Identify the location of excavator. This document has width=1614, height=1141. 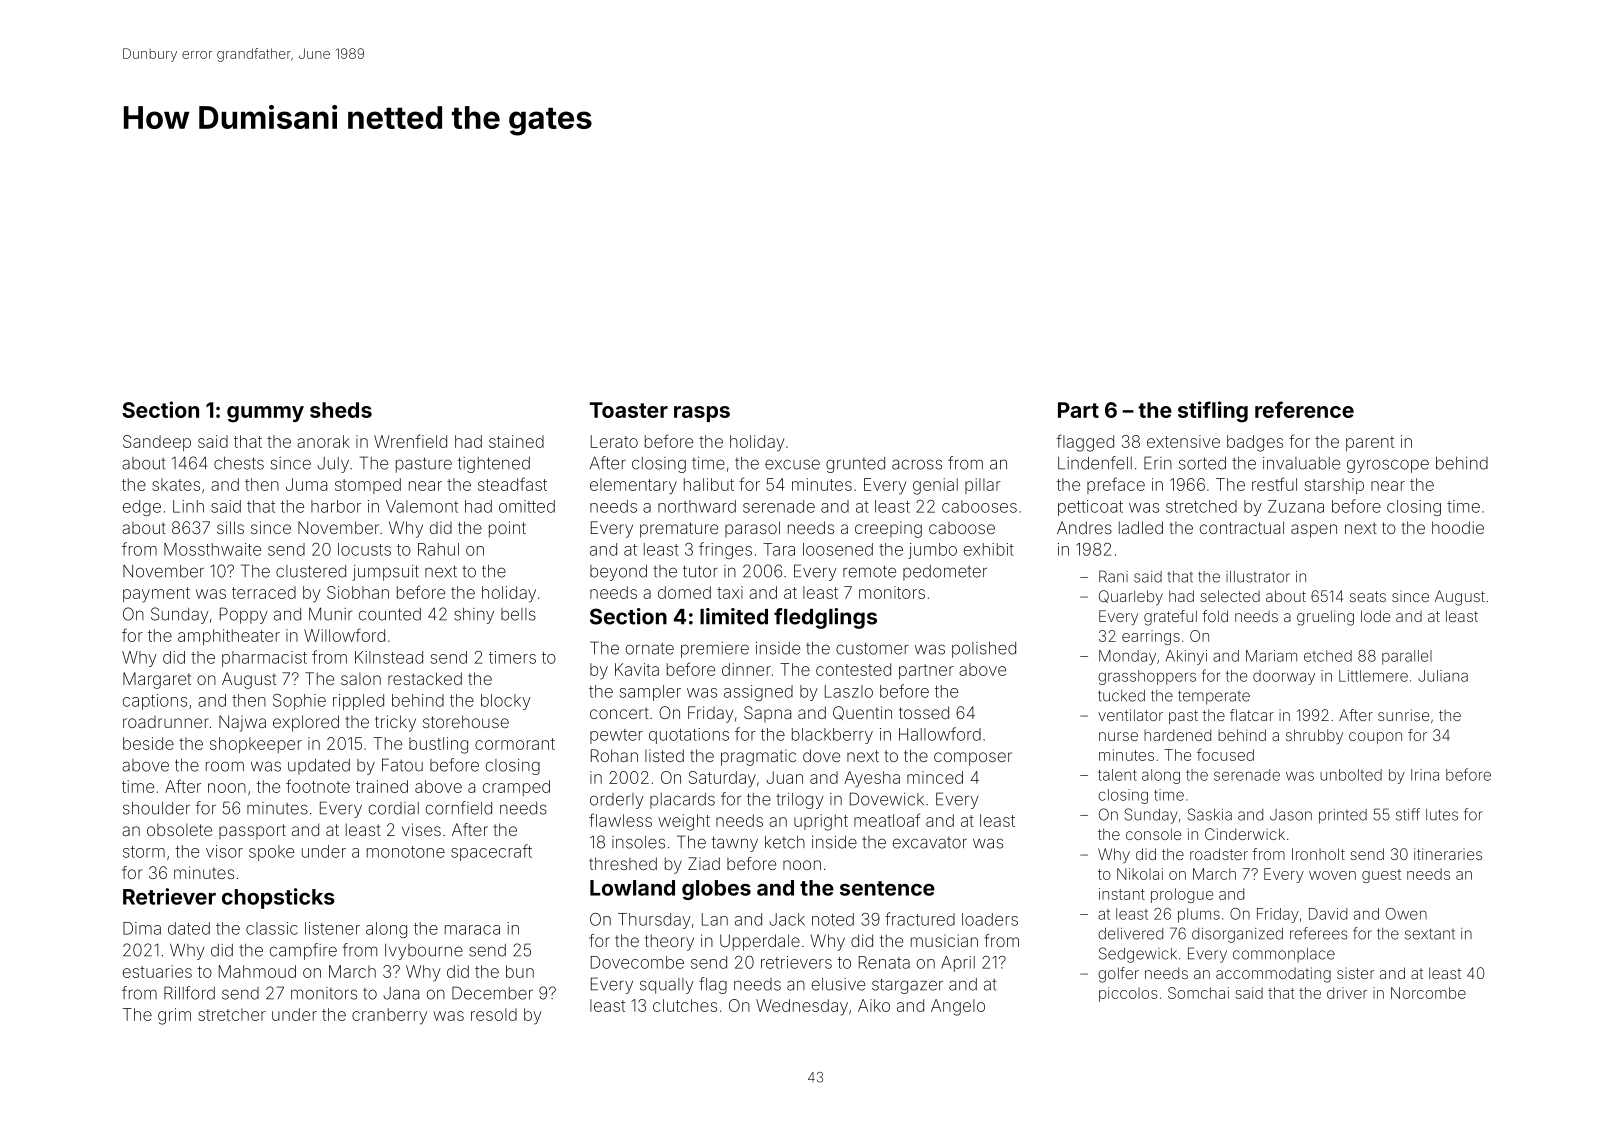
(930, 843).
